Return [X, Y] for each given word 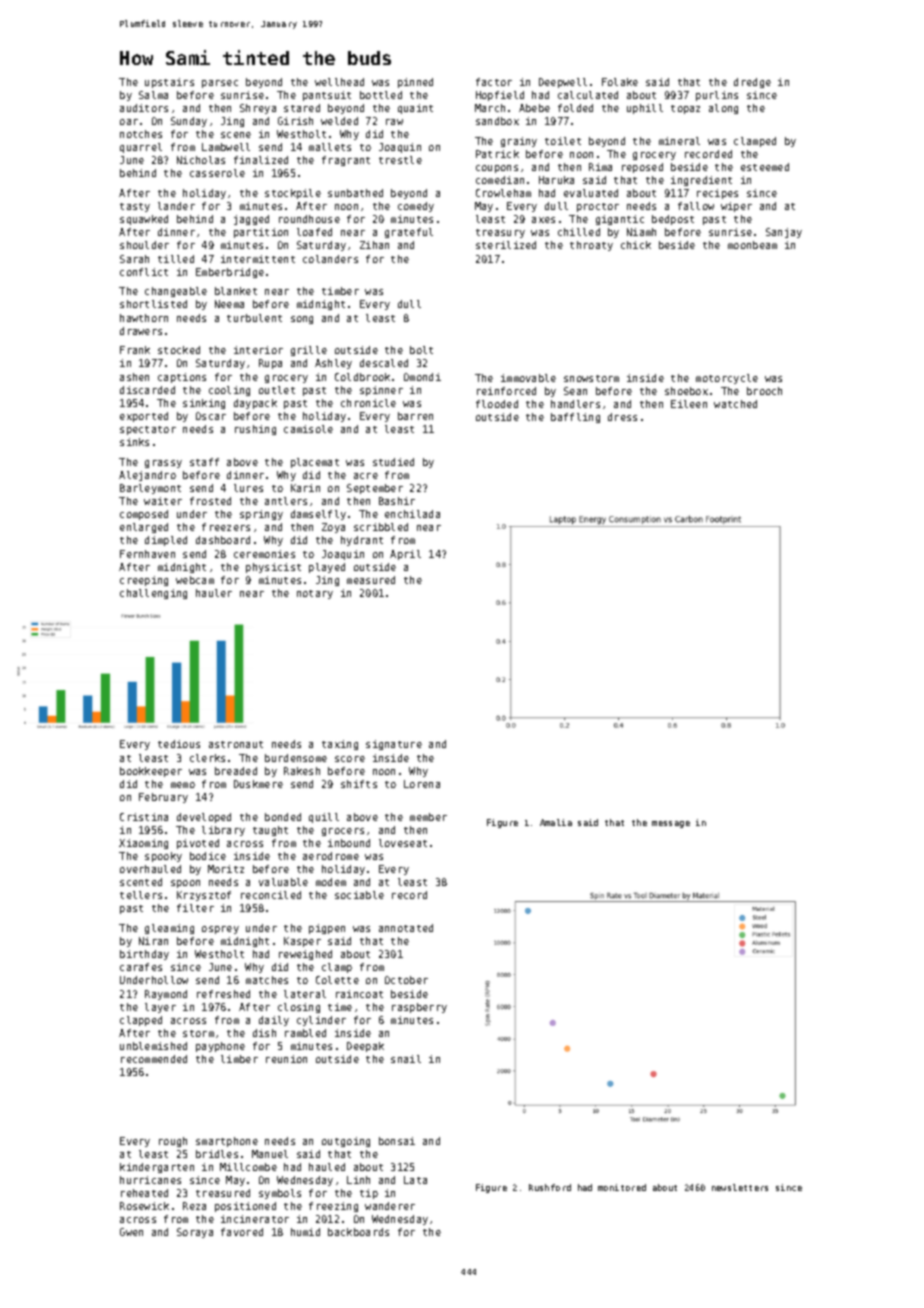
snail [406, 1059]
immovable [528, 378]
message [671, 824]
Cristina [144, 817]
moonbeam [752, 245]
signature [394, 745]
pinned [415, 83]
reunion [286, 1059]
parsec [220, 84]
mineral [679, 141]
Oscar [211, 416]
